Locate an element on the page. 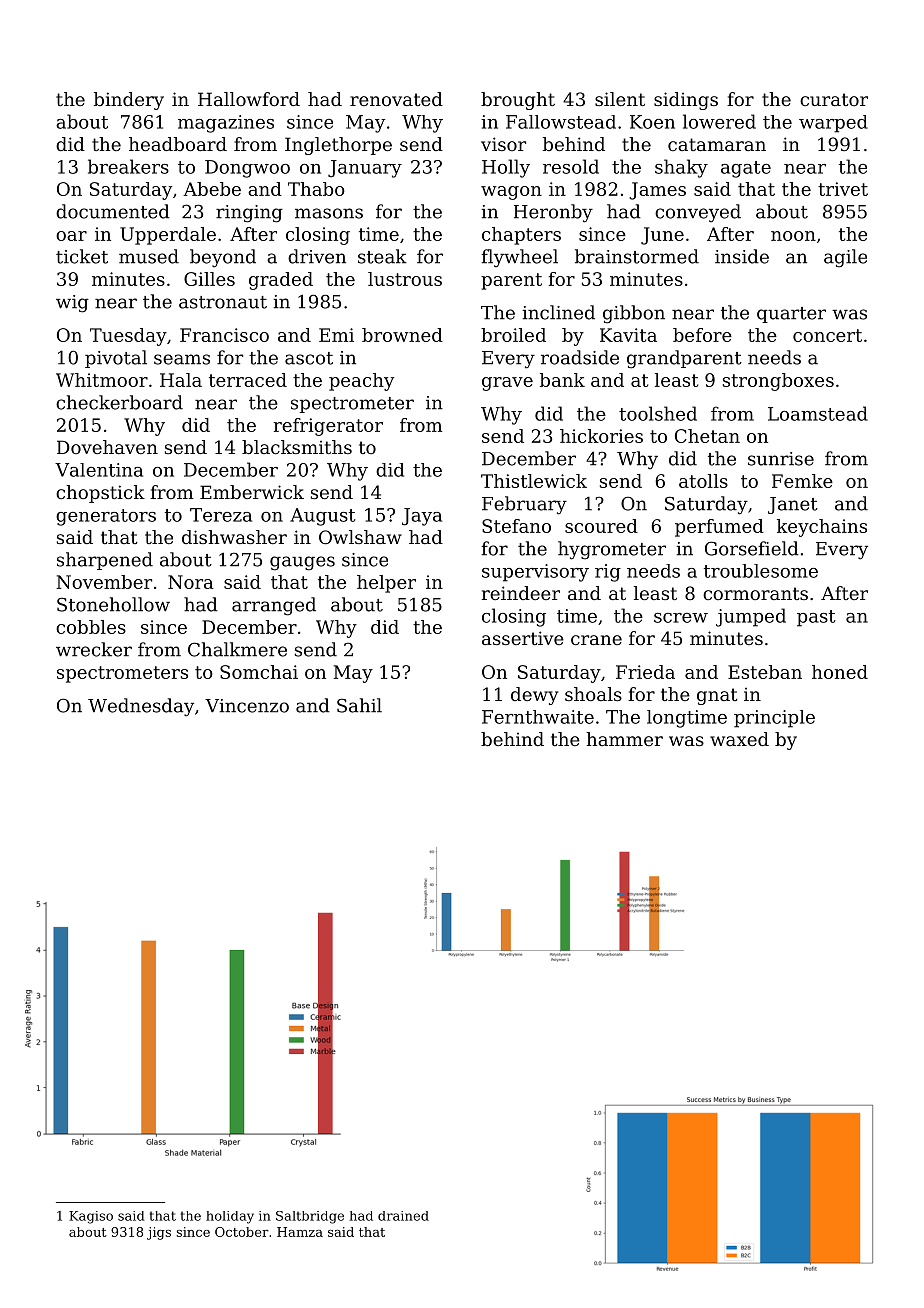  jigs is located at coordinates (159, 1233).
